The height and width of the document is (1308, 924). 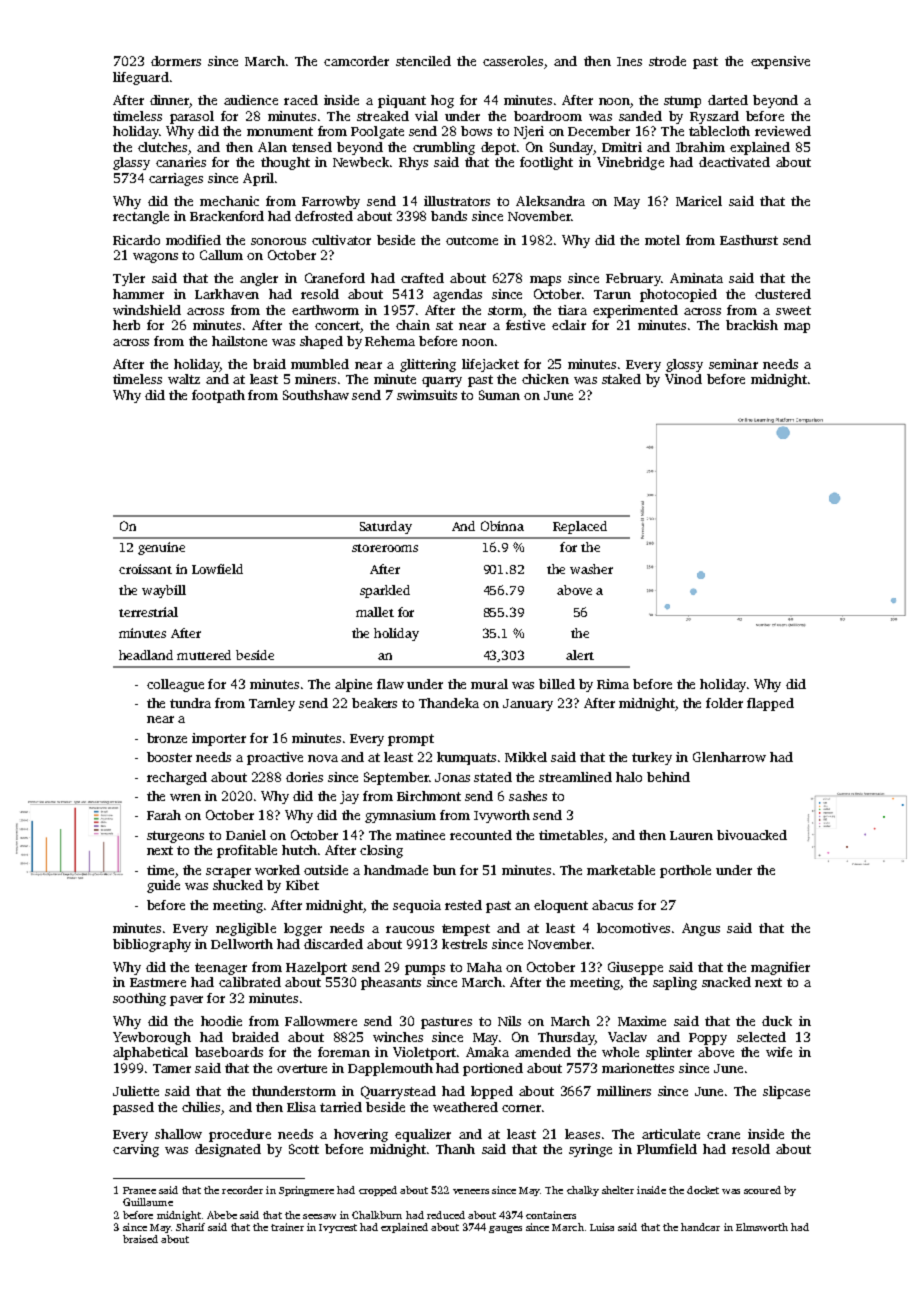 I want to click on eloquent, so click(x=561, y=906).
